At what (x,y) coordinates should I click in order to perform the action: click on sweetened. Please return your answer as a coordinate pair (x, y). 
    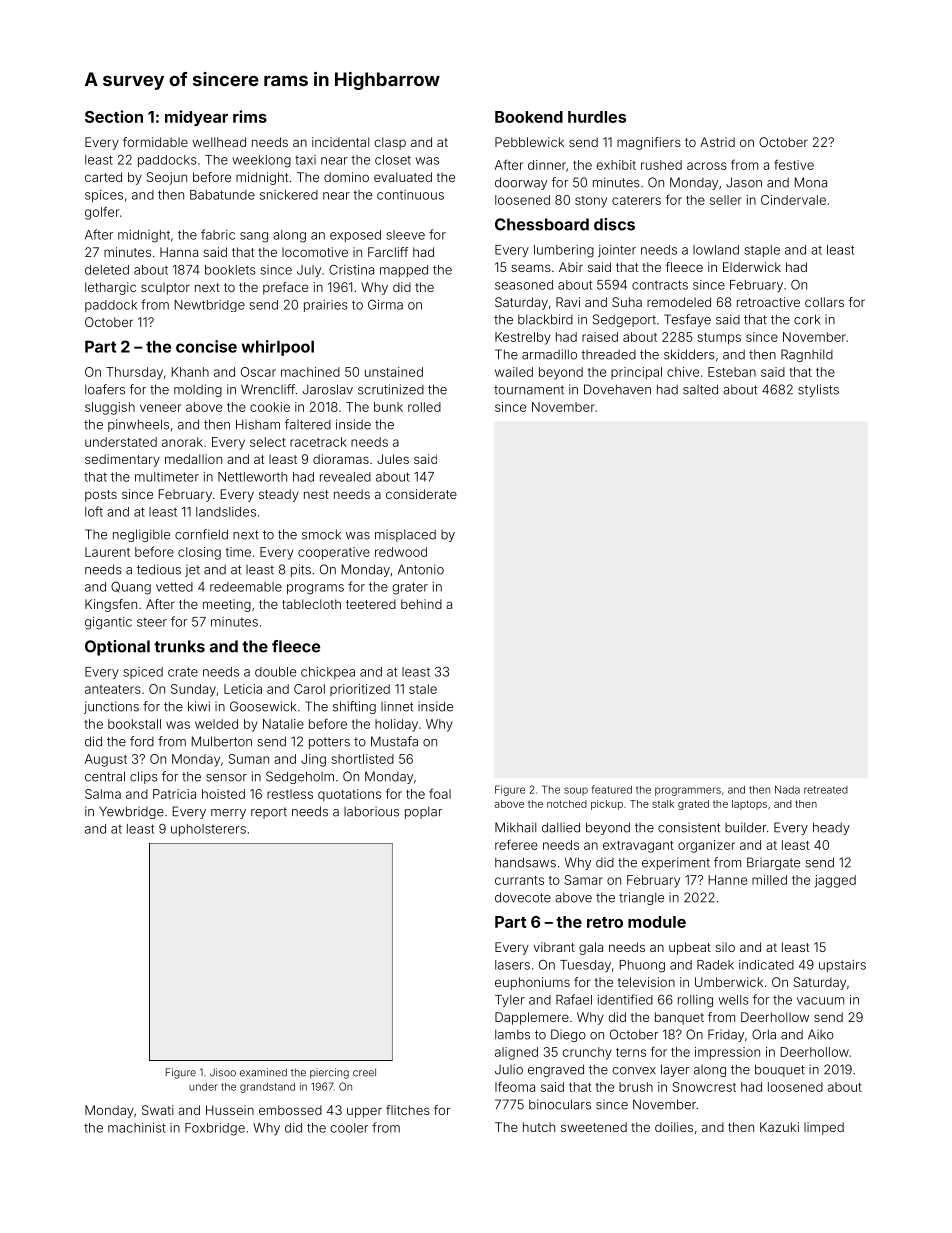
    Looking at the image, I should click on (594, 1127).
